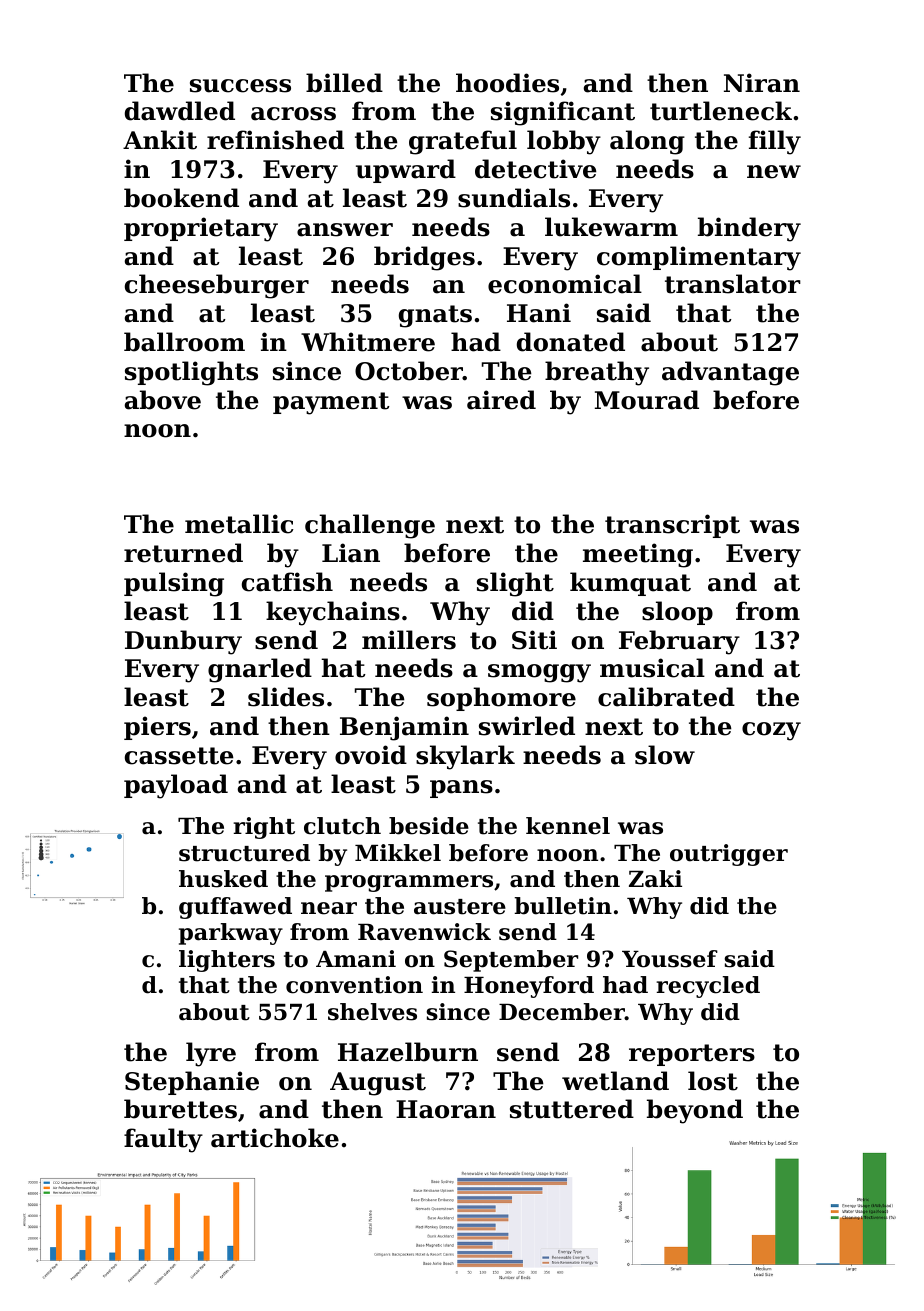 Image resolution: width=924 pixels, height=1311 pixels. What do you see at coordinates (507, 83) in the screenshot?
I see `hoodies` at bounding box center [507, 83].
